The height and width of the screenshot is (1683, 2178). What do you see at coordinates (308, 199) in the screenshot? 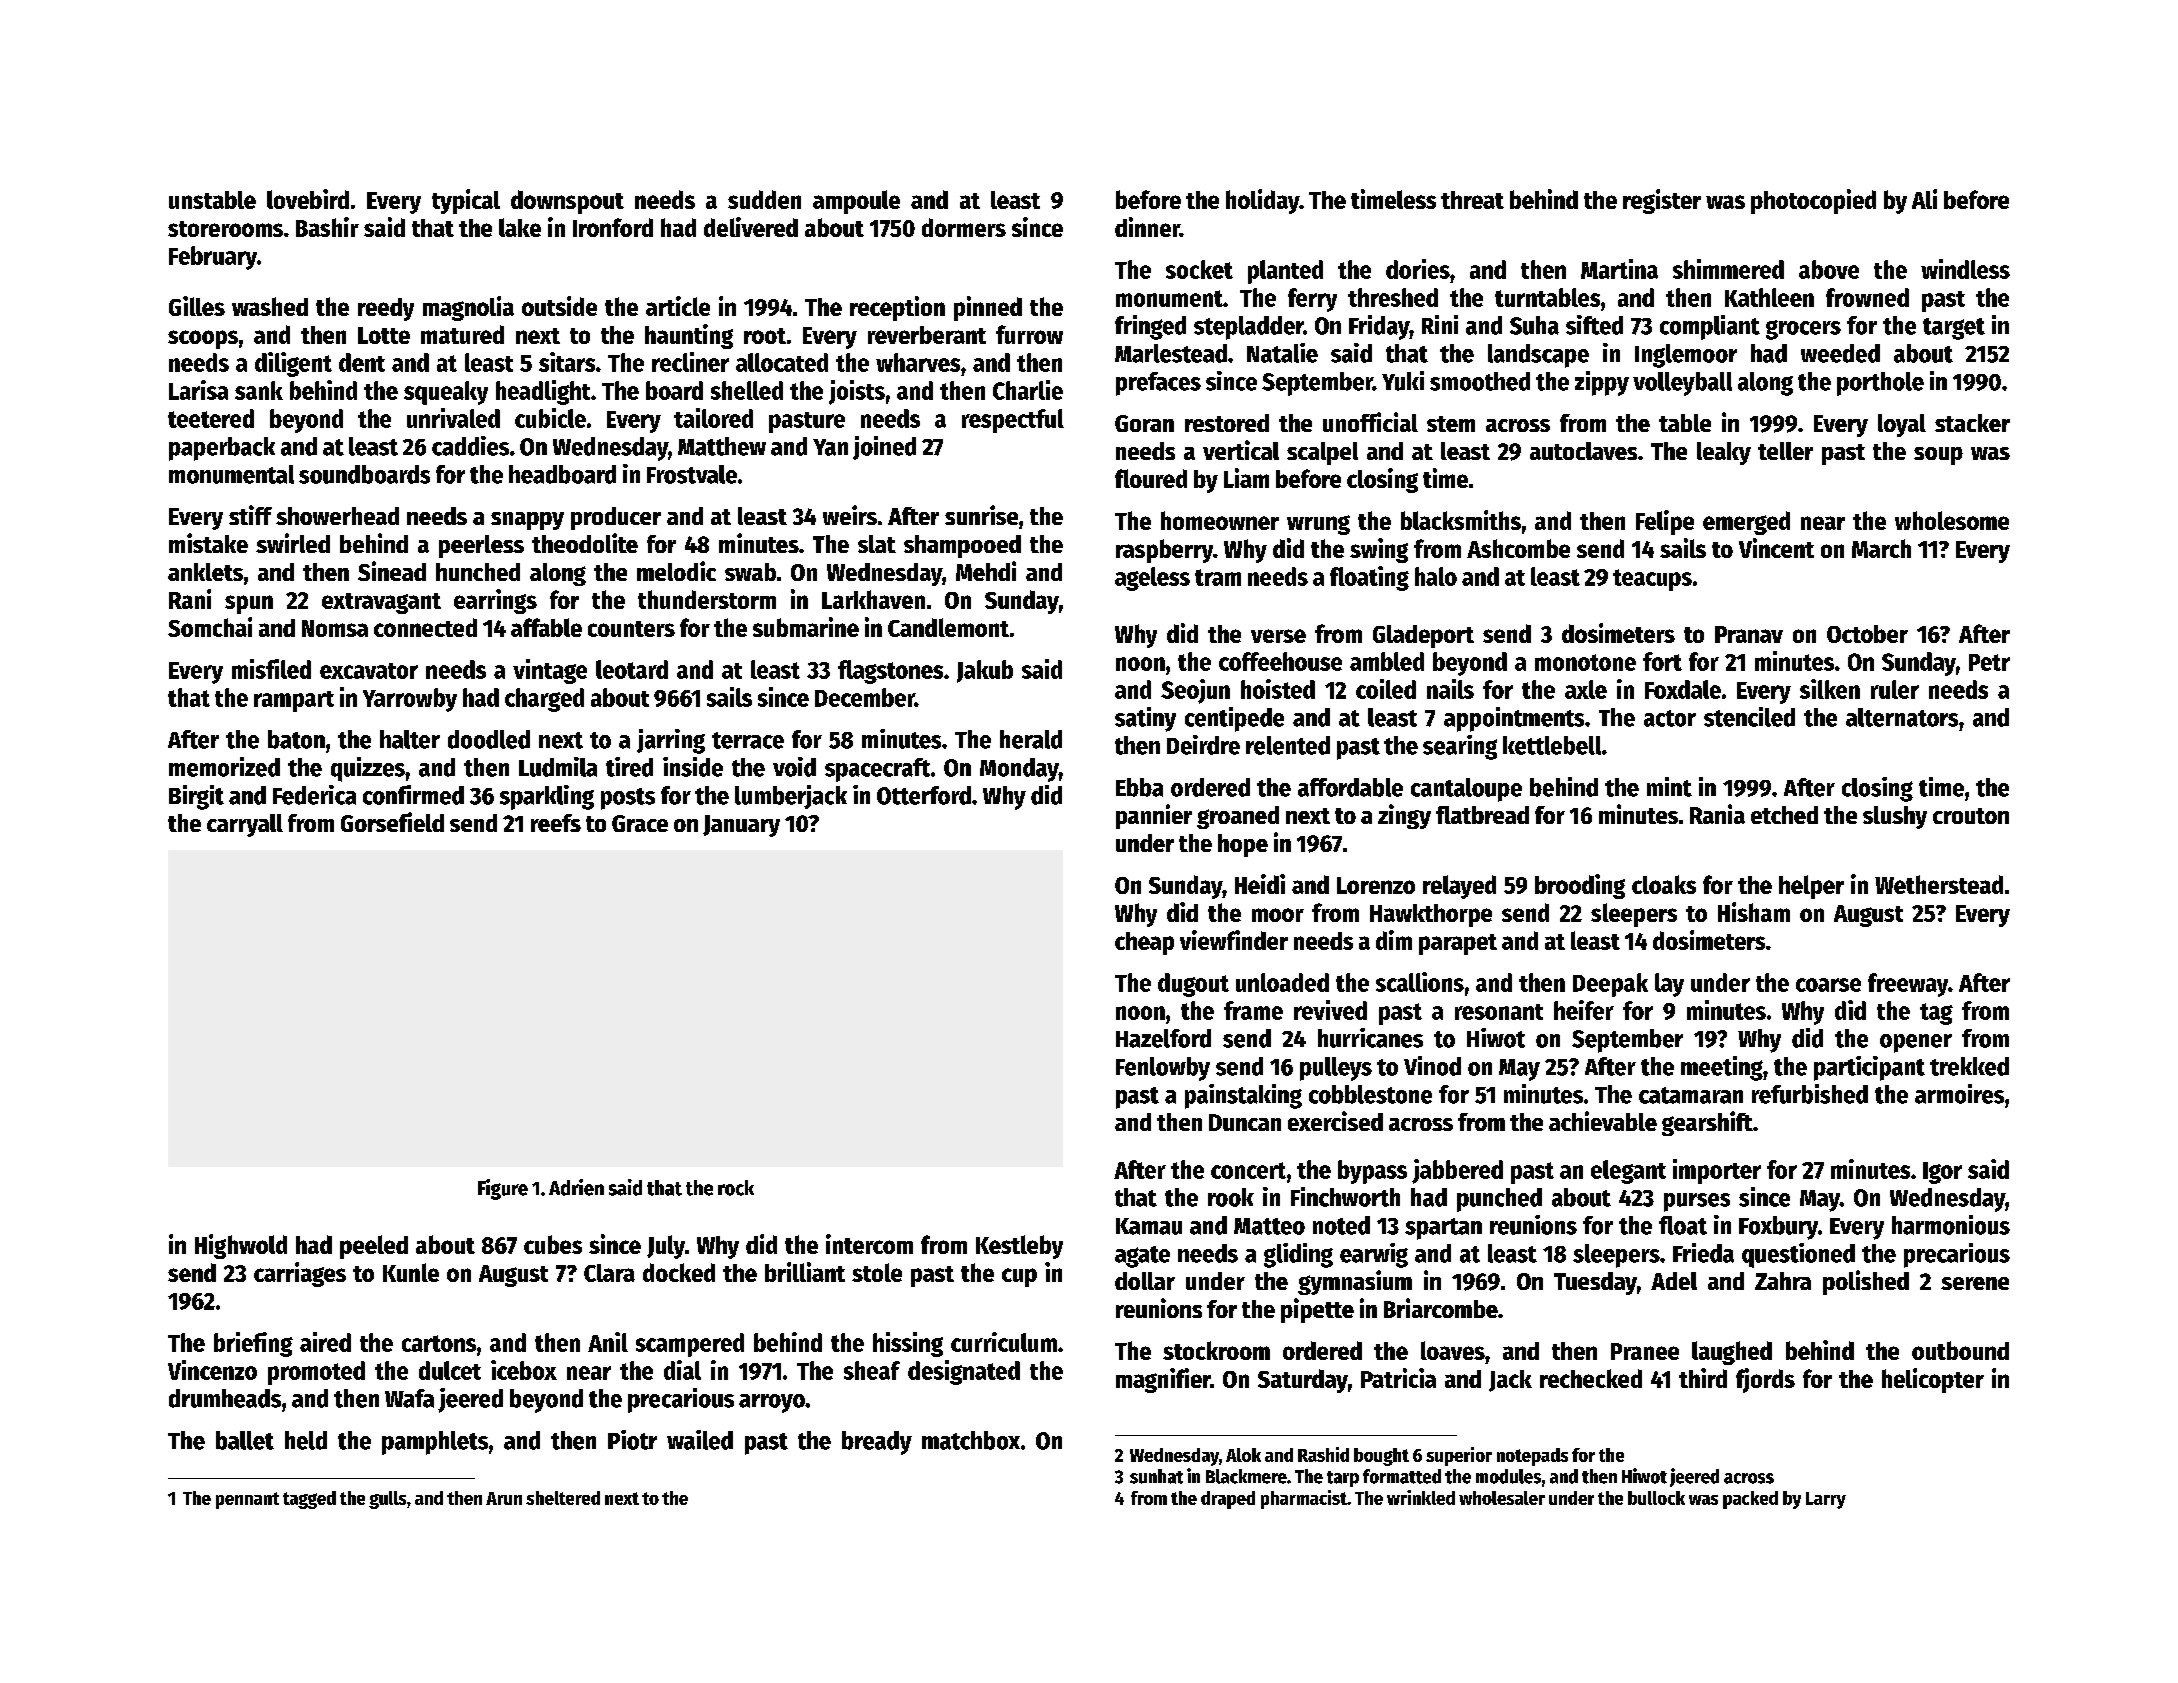
I see `lovebird` at bounding box center [308, 199].
